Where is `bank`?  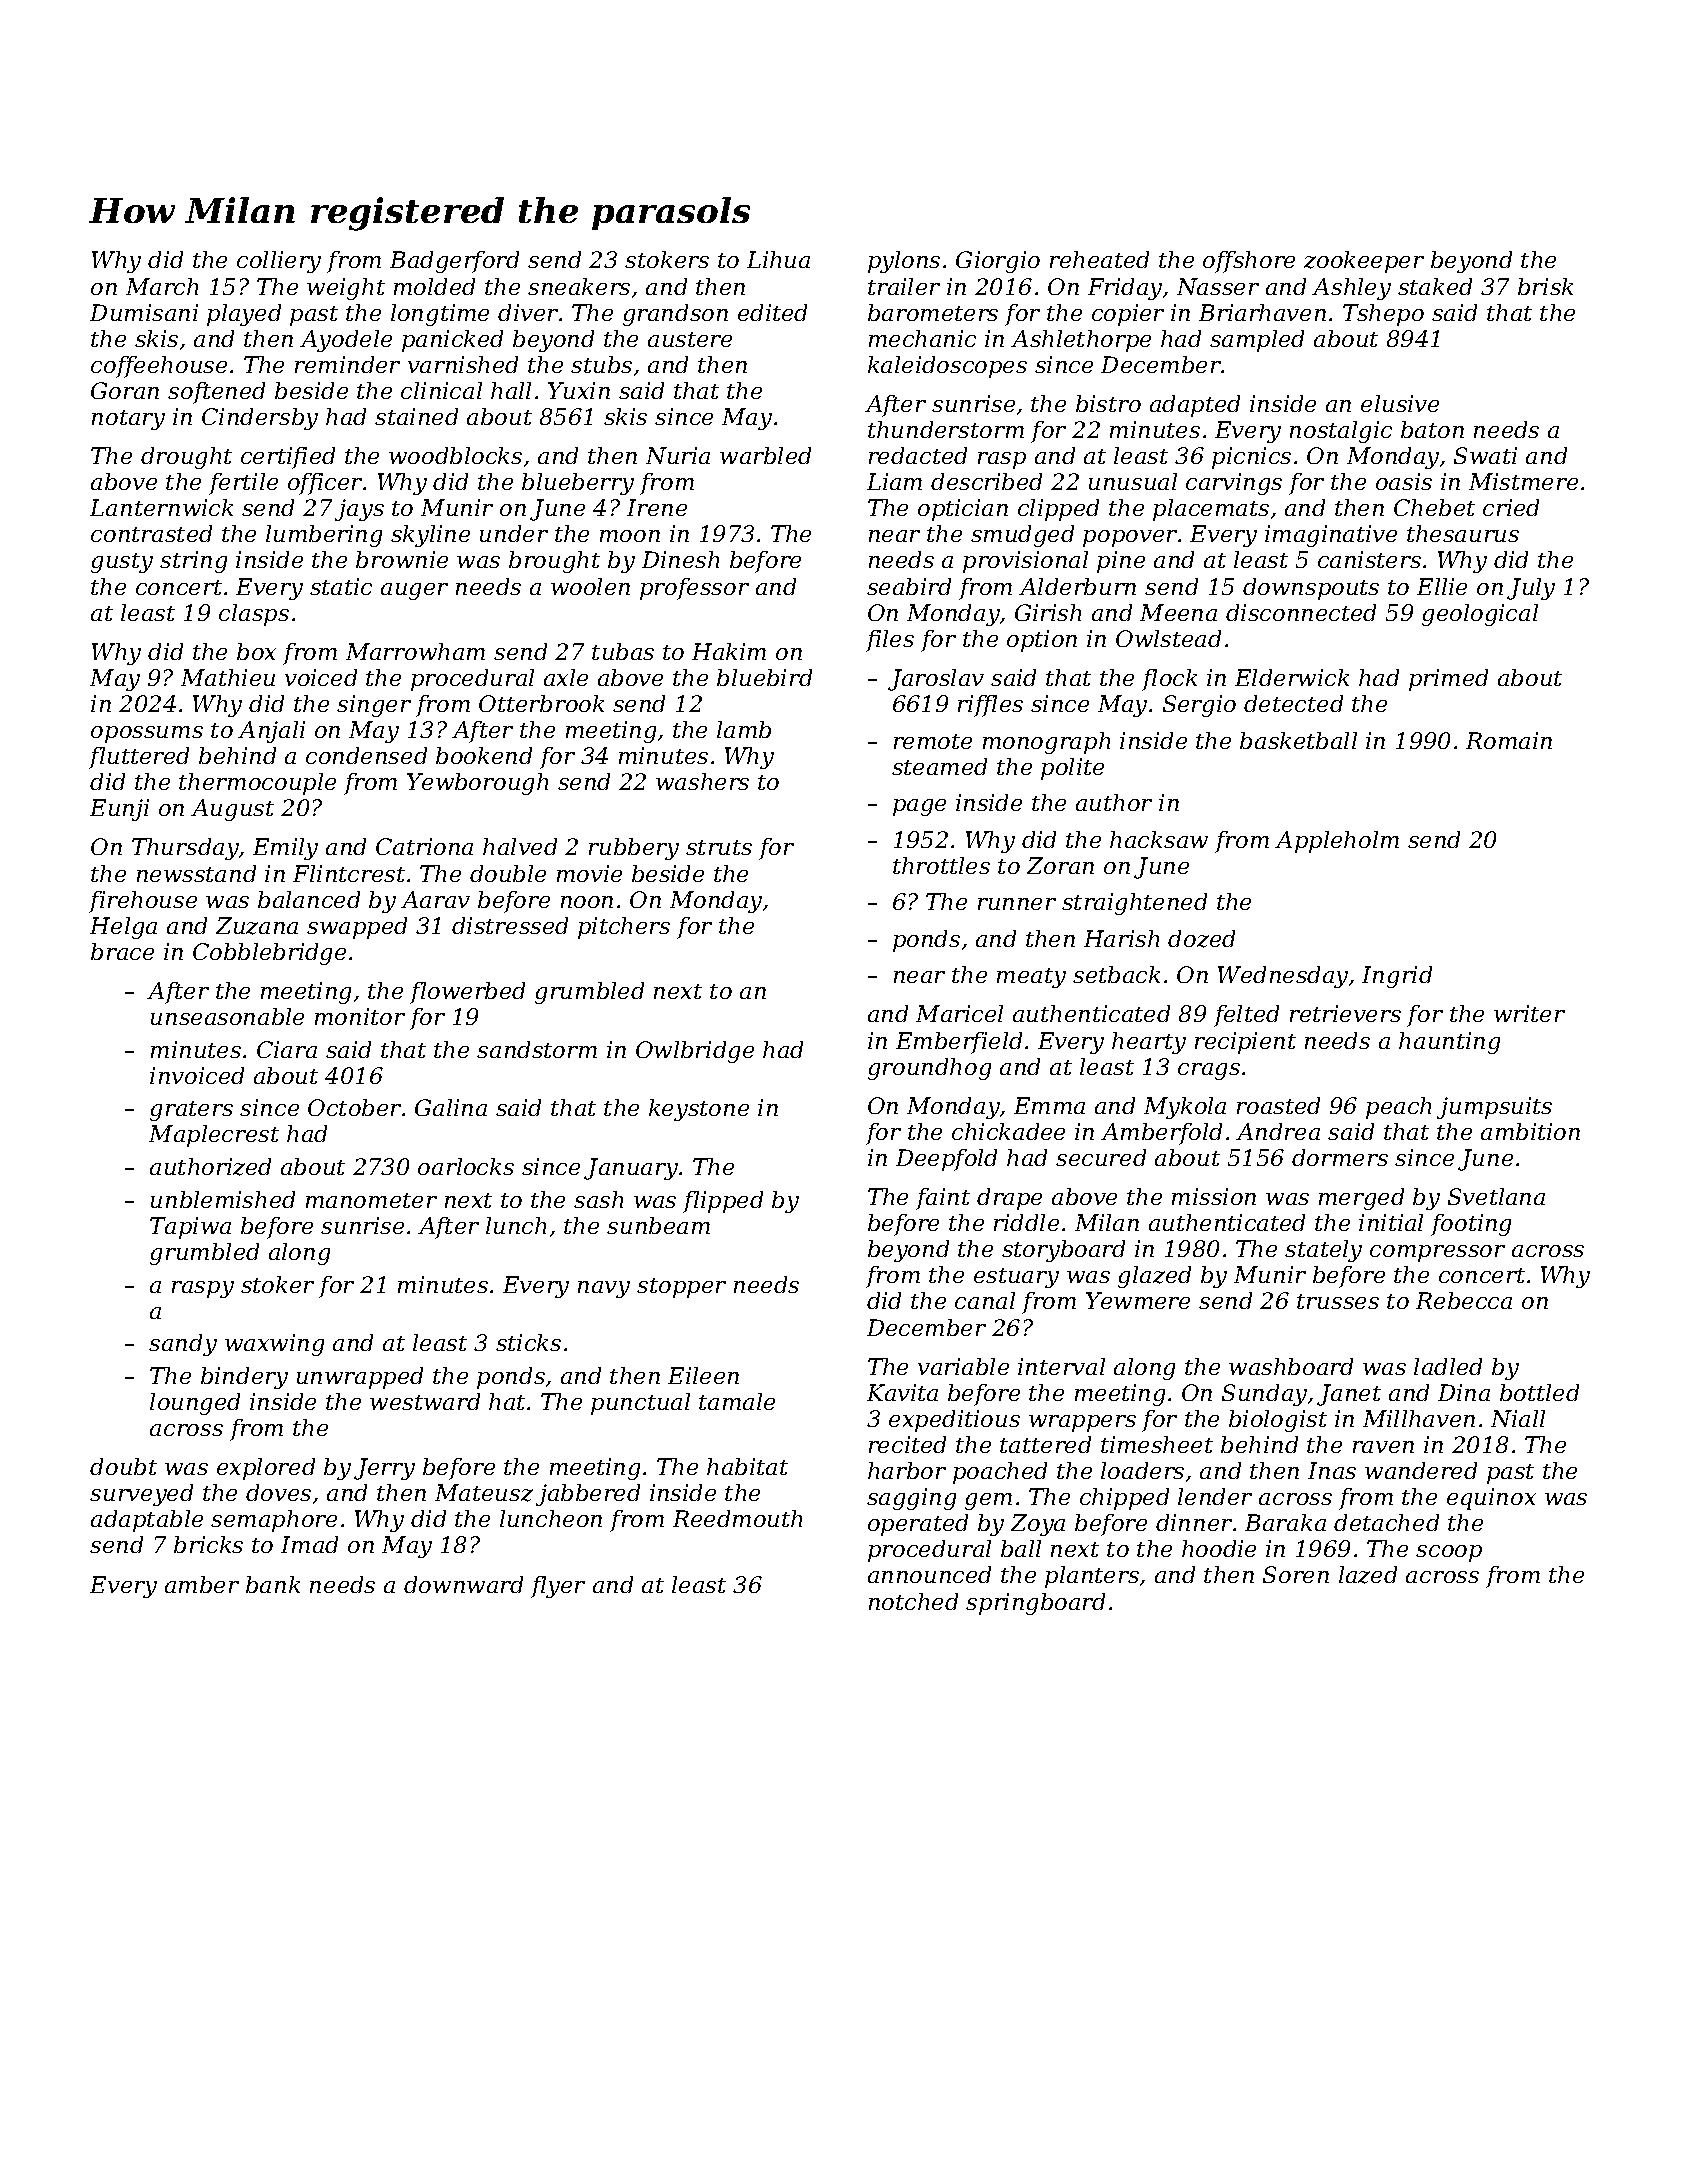 bank is located at coordinates (273, 1584).
